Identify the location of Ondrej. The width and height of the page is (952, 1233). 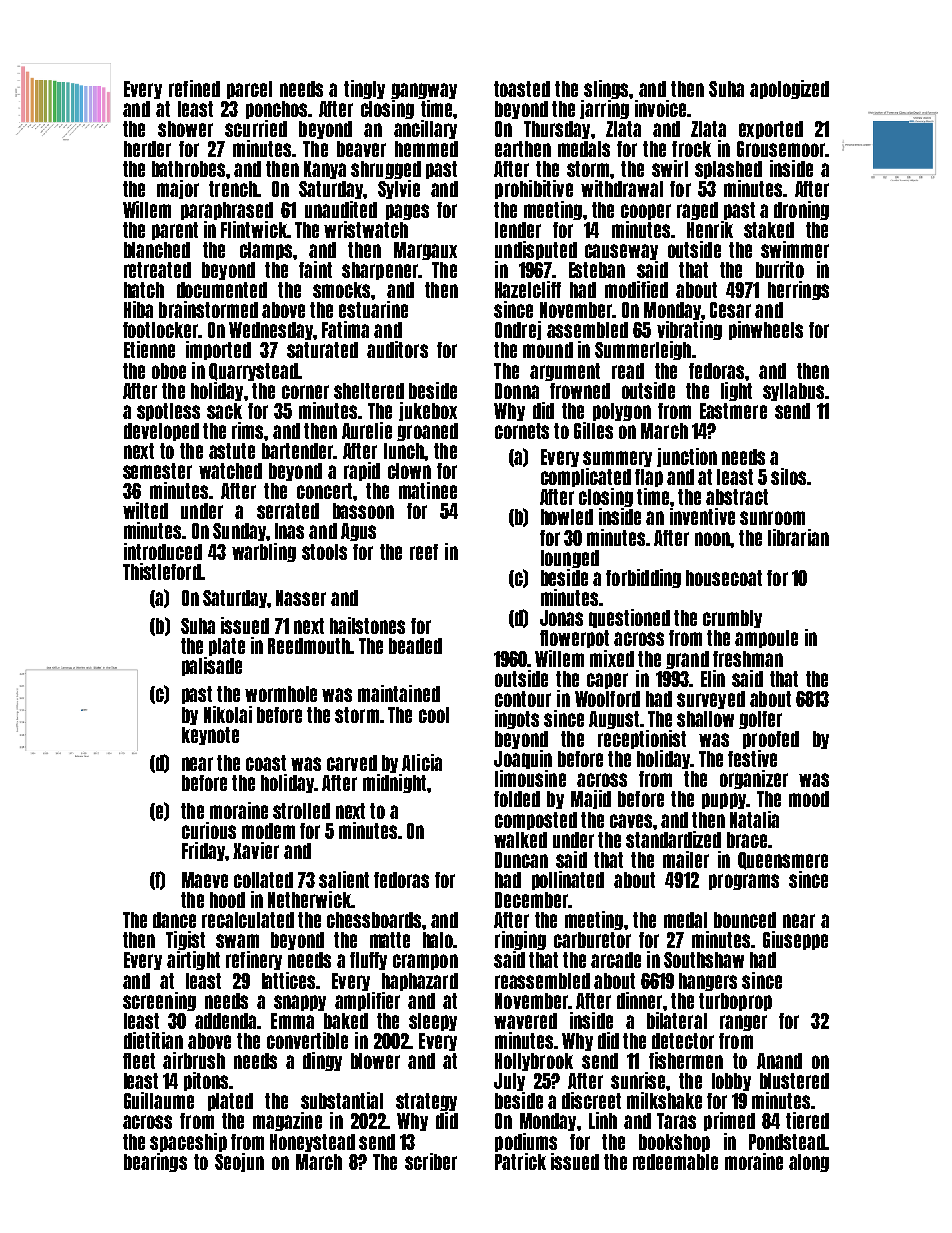
(518, 330).
